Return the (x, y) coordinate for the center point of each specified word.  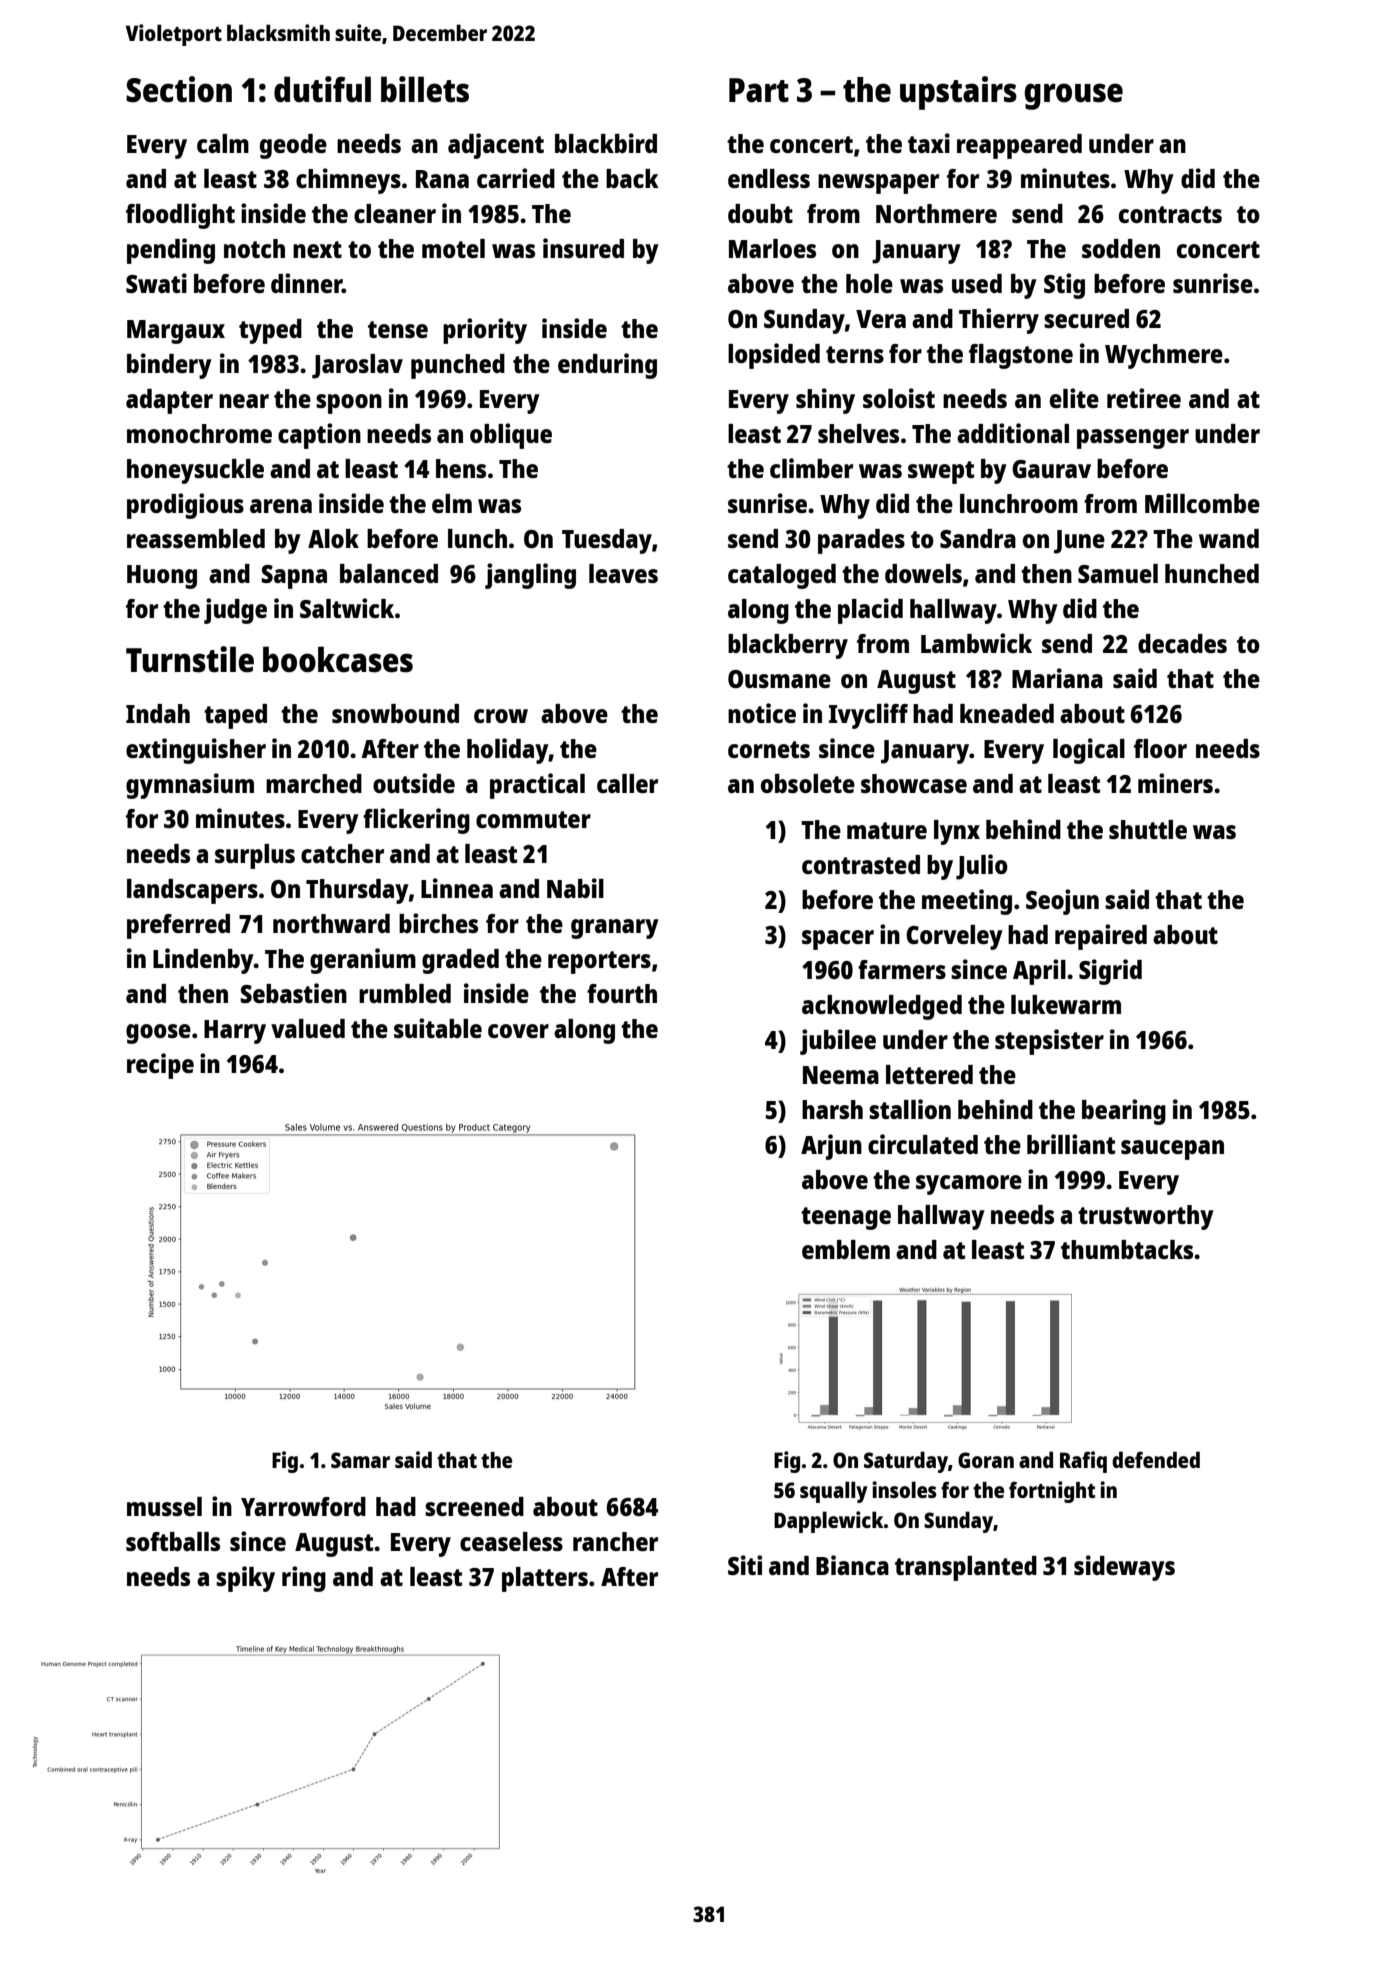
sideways (1124, 1568)
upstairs (958, 93)
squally (834, 1492)
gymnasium (190, 786)
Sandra (978, 538)
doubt (760, 213)
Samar (360, 1460)
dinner (306, 283)
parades (861, 541)
